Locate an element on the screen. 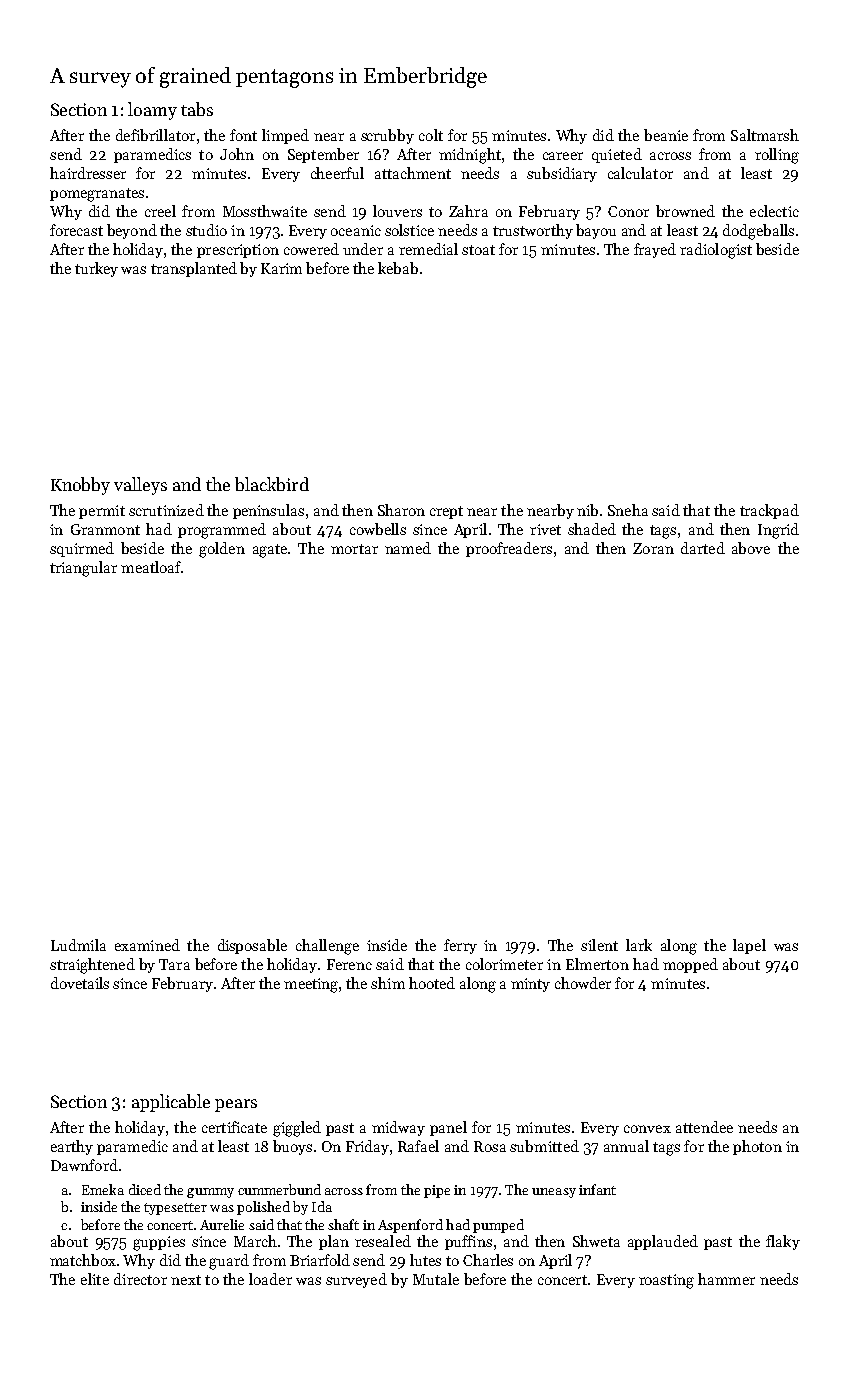 This screenshot has height=1400, width=849. examined is located at coordinates (147, 945).
